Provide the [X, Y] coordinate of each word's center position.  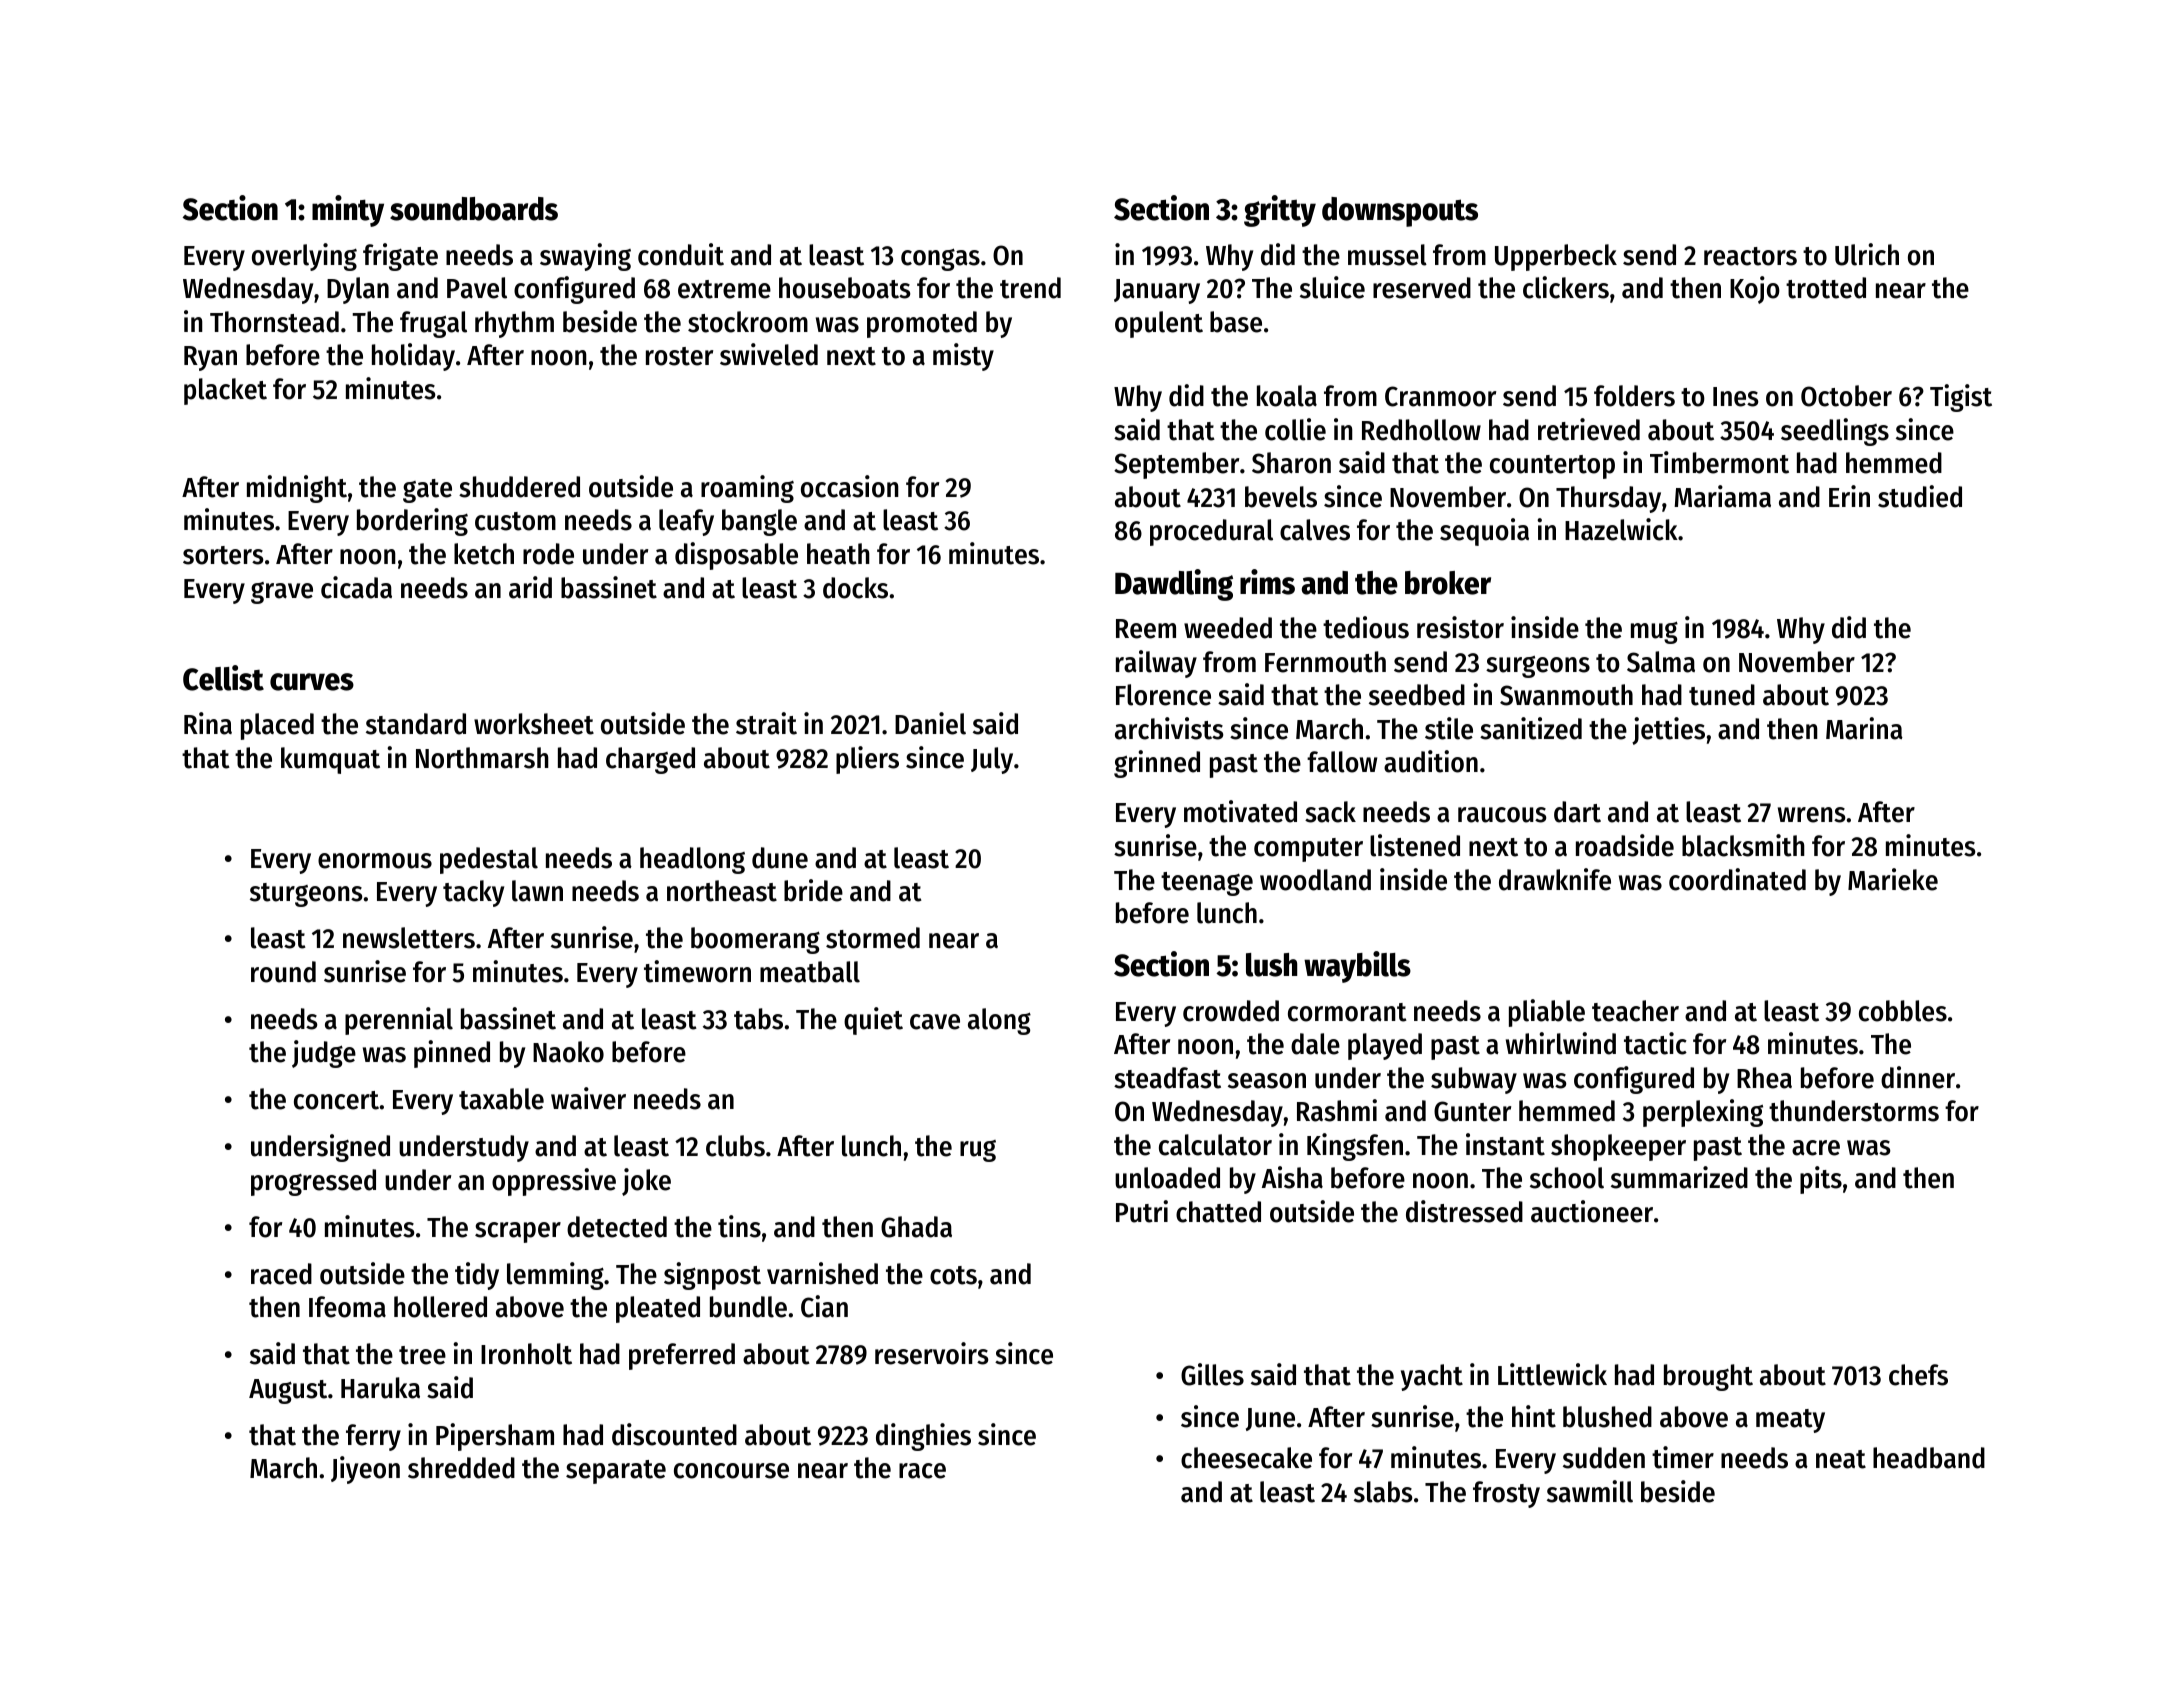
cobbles [1903, 1011]
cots [953, 1275]
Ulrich [1867, 254]
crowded [1231, 1011]
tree [422, 1355]
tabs [758, 1019]
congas [940, 259]
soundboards [474, 209]
